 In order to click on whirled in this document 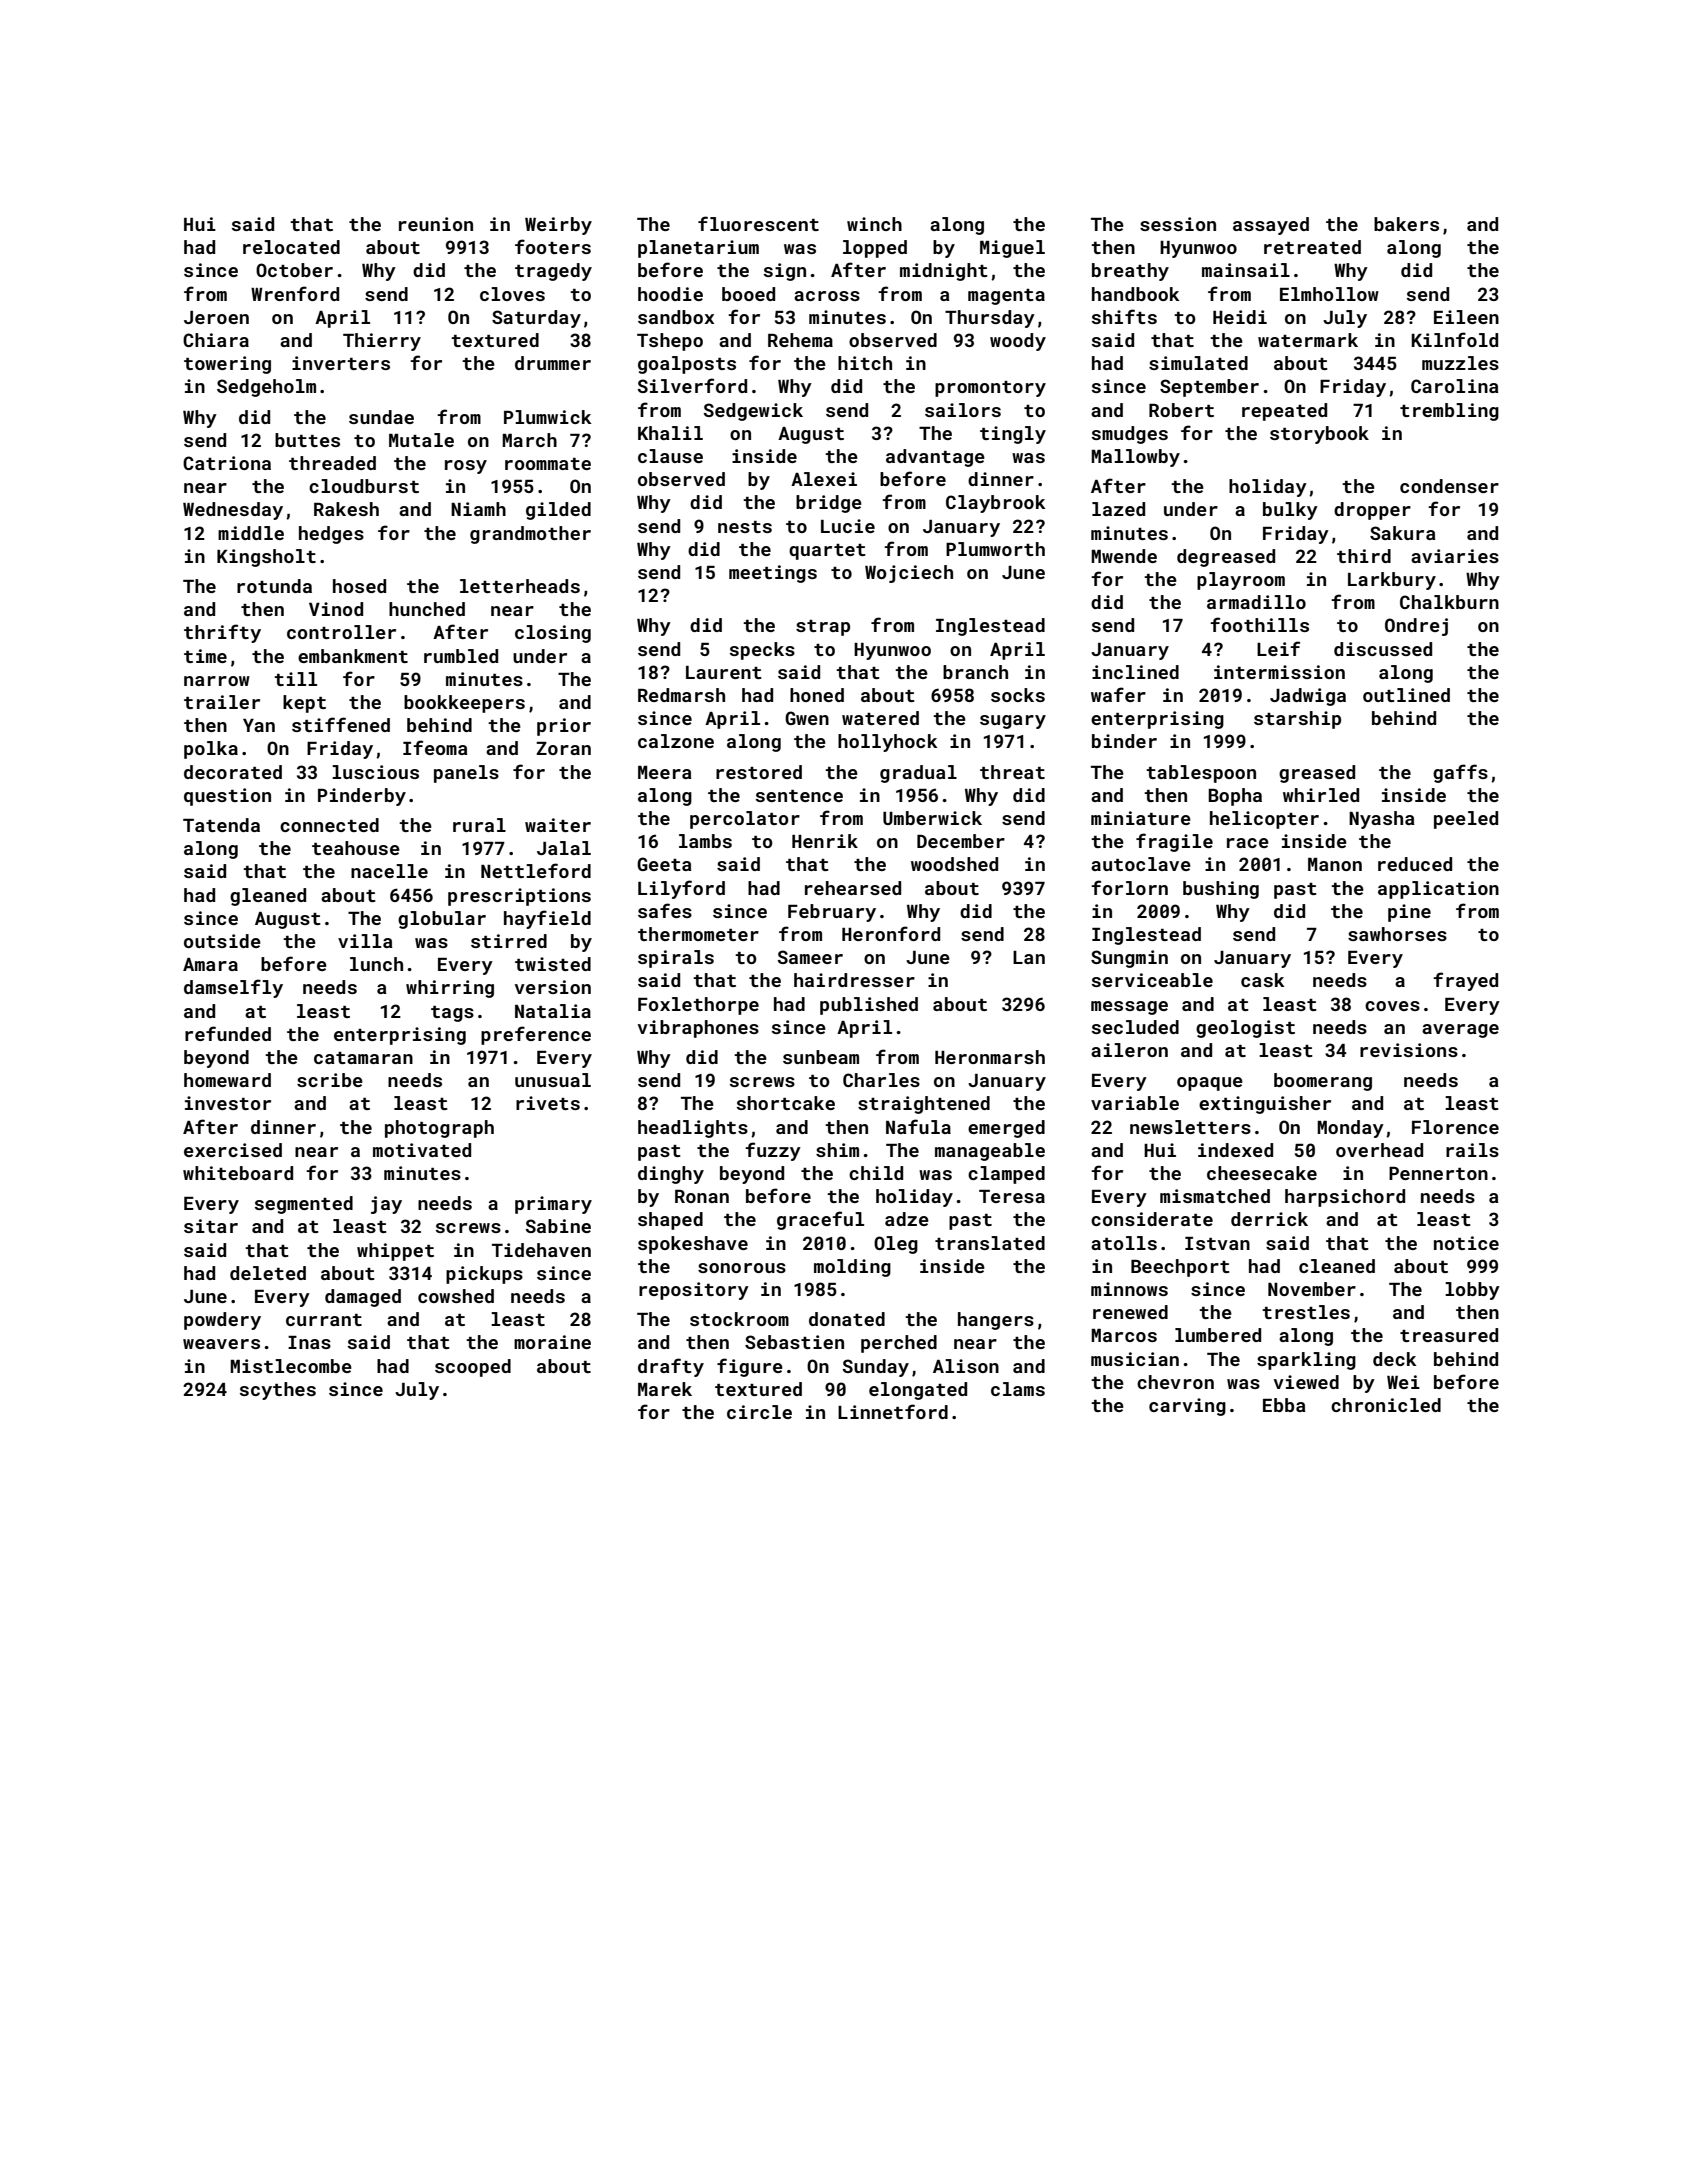, I will do `click(1321, 795)`.
